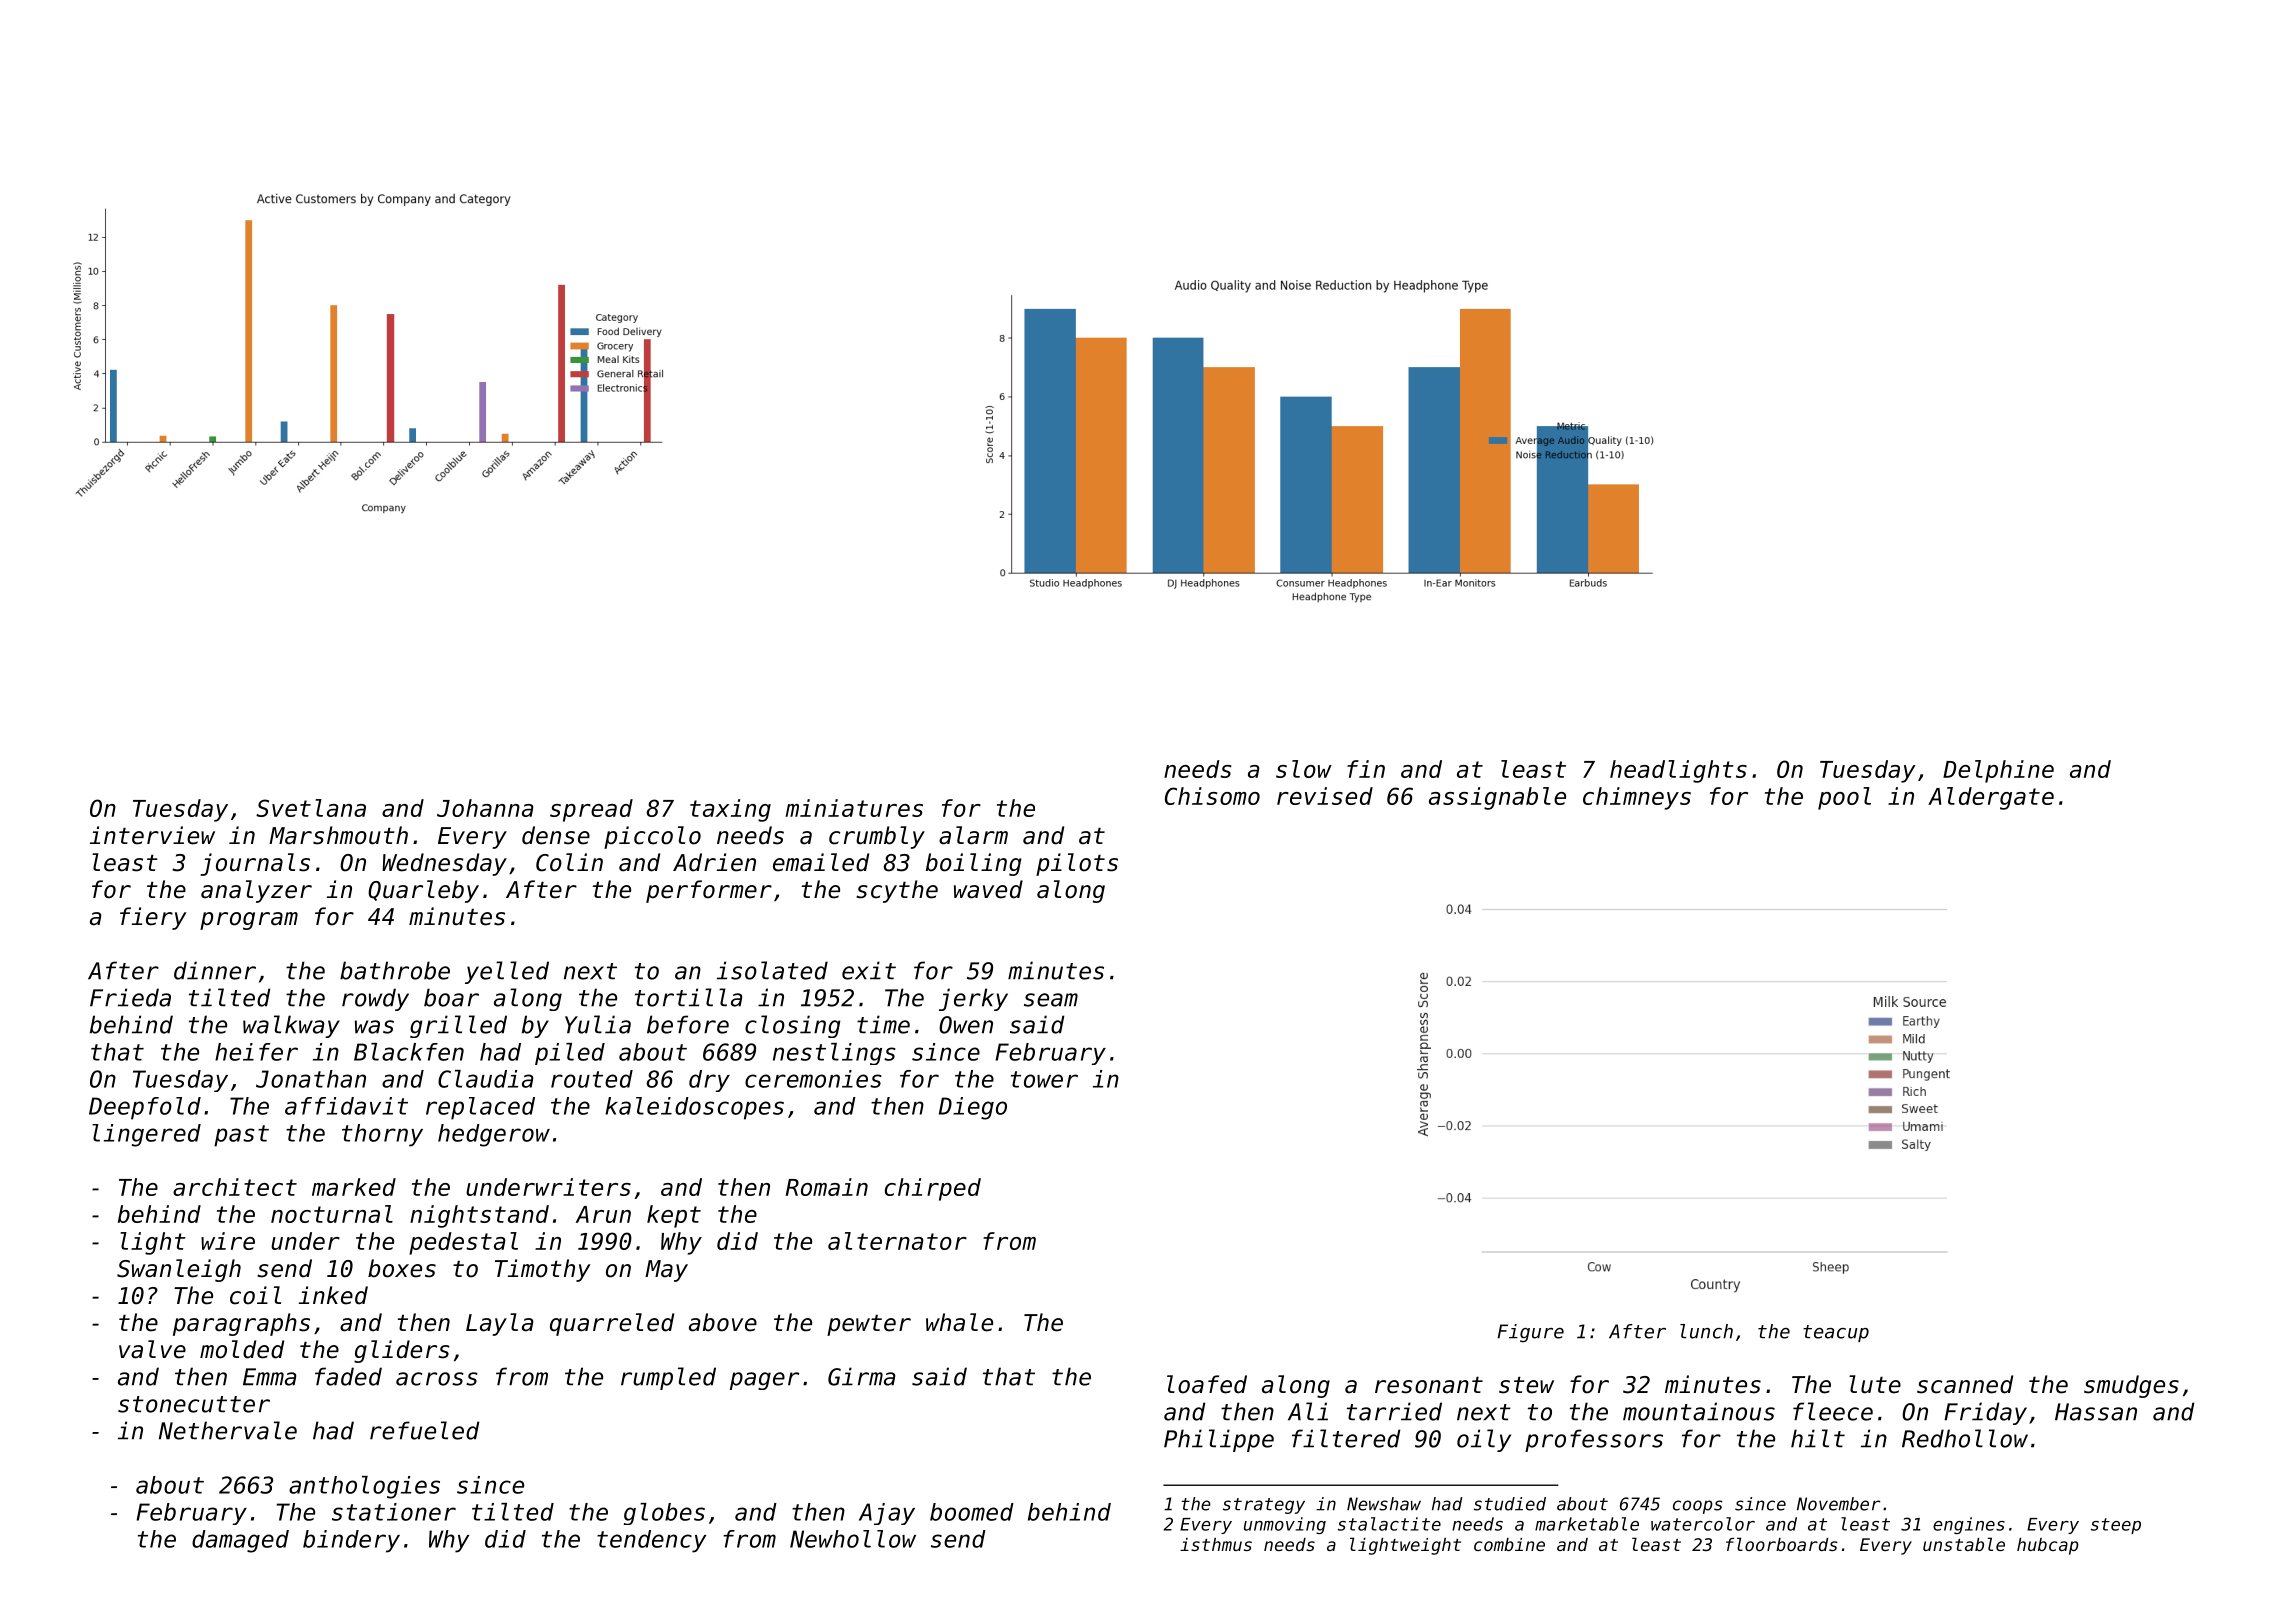 This screenshot has height=1620, width=2292. Describe the element at coordinates (1216, 1544) in the screenshot. I see `isthmus` at that location.
